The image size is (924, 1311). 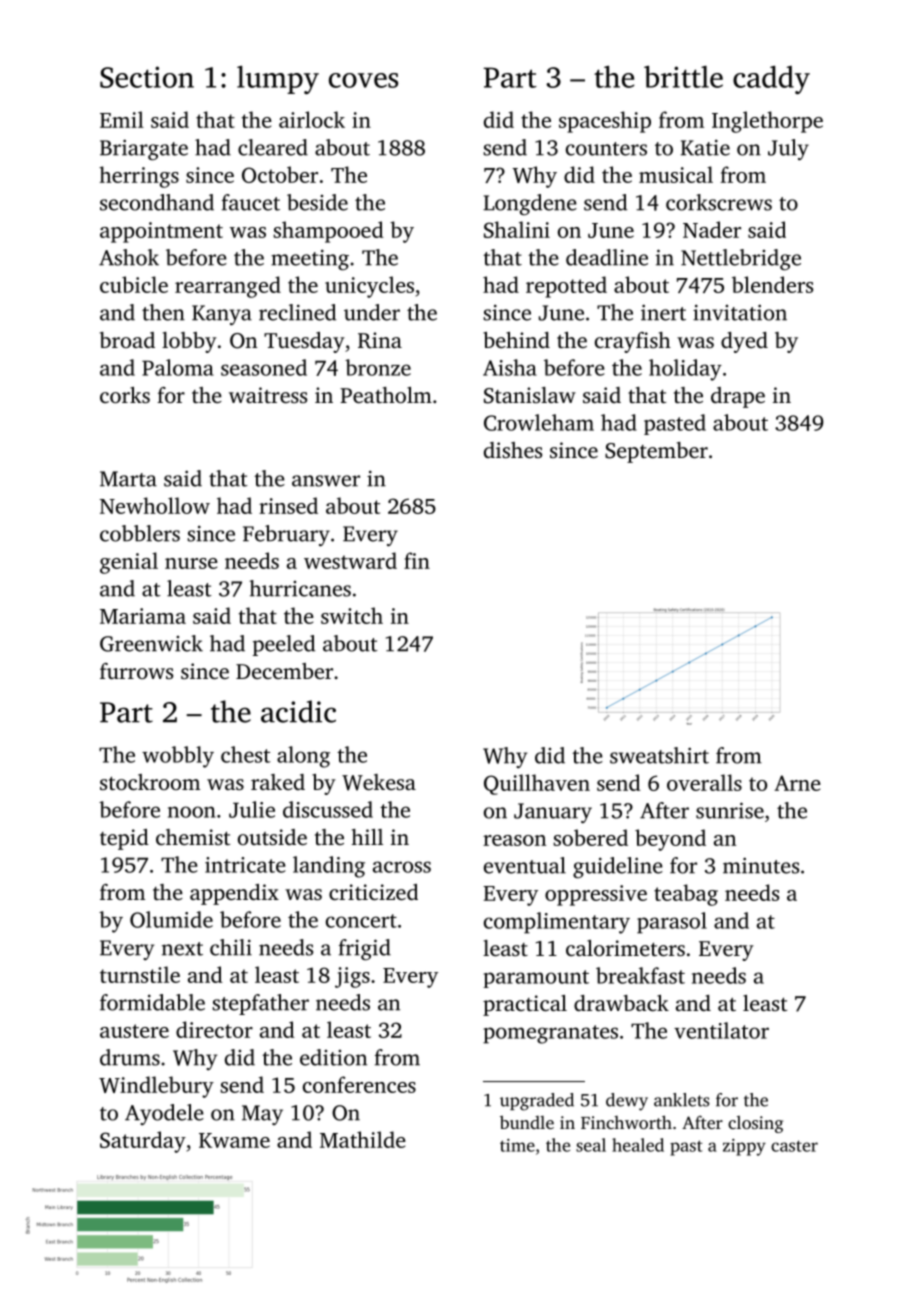 What do you see at coordinates (147, 77) in the screenshot?
I see `Section` at bounding box center [147, 77].
